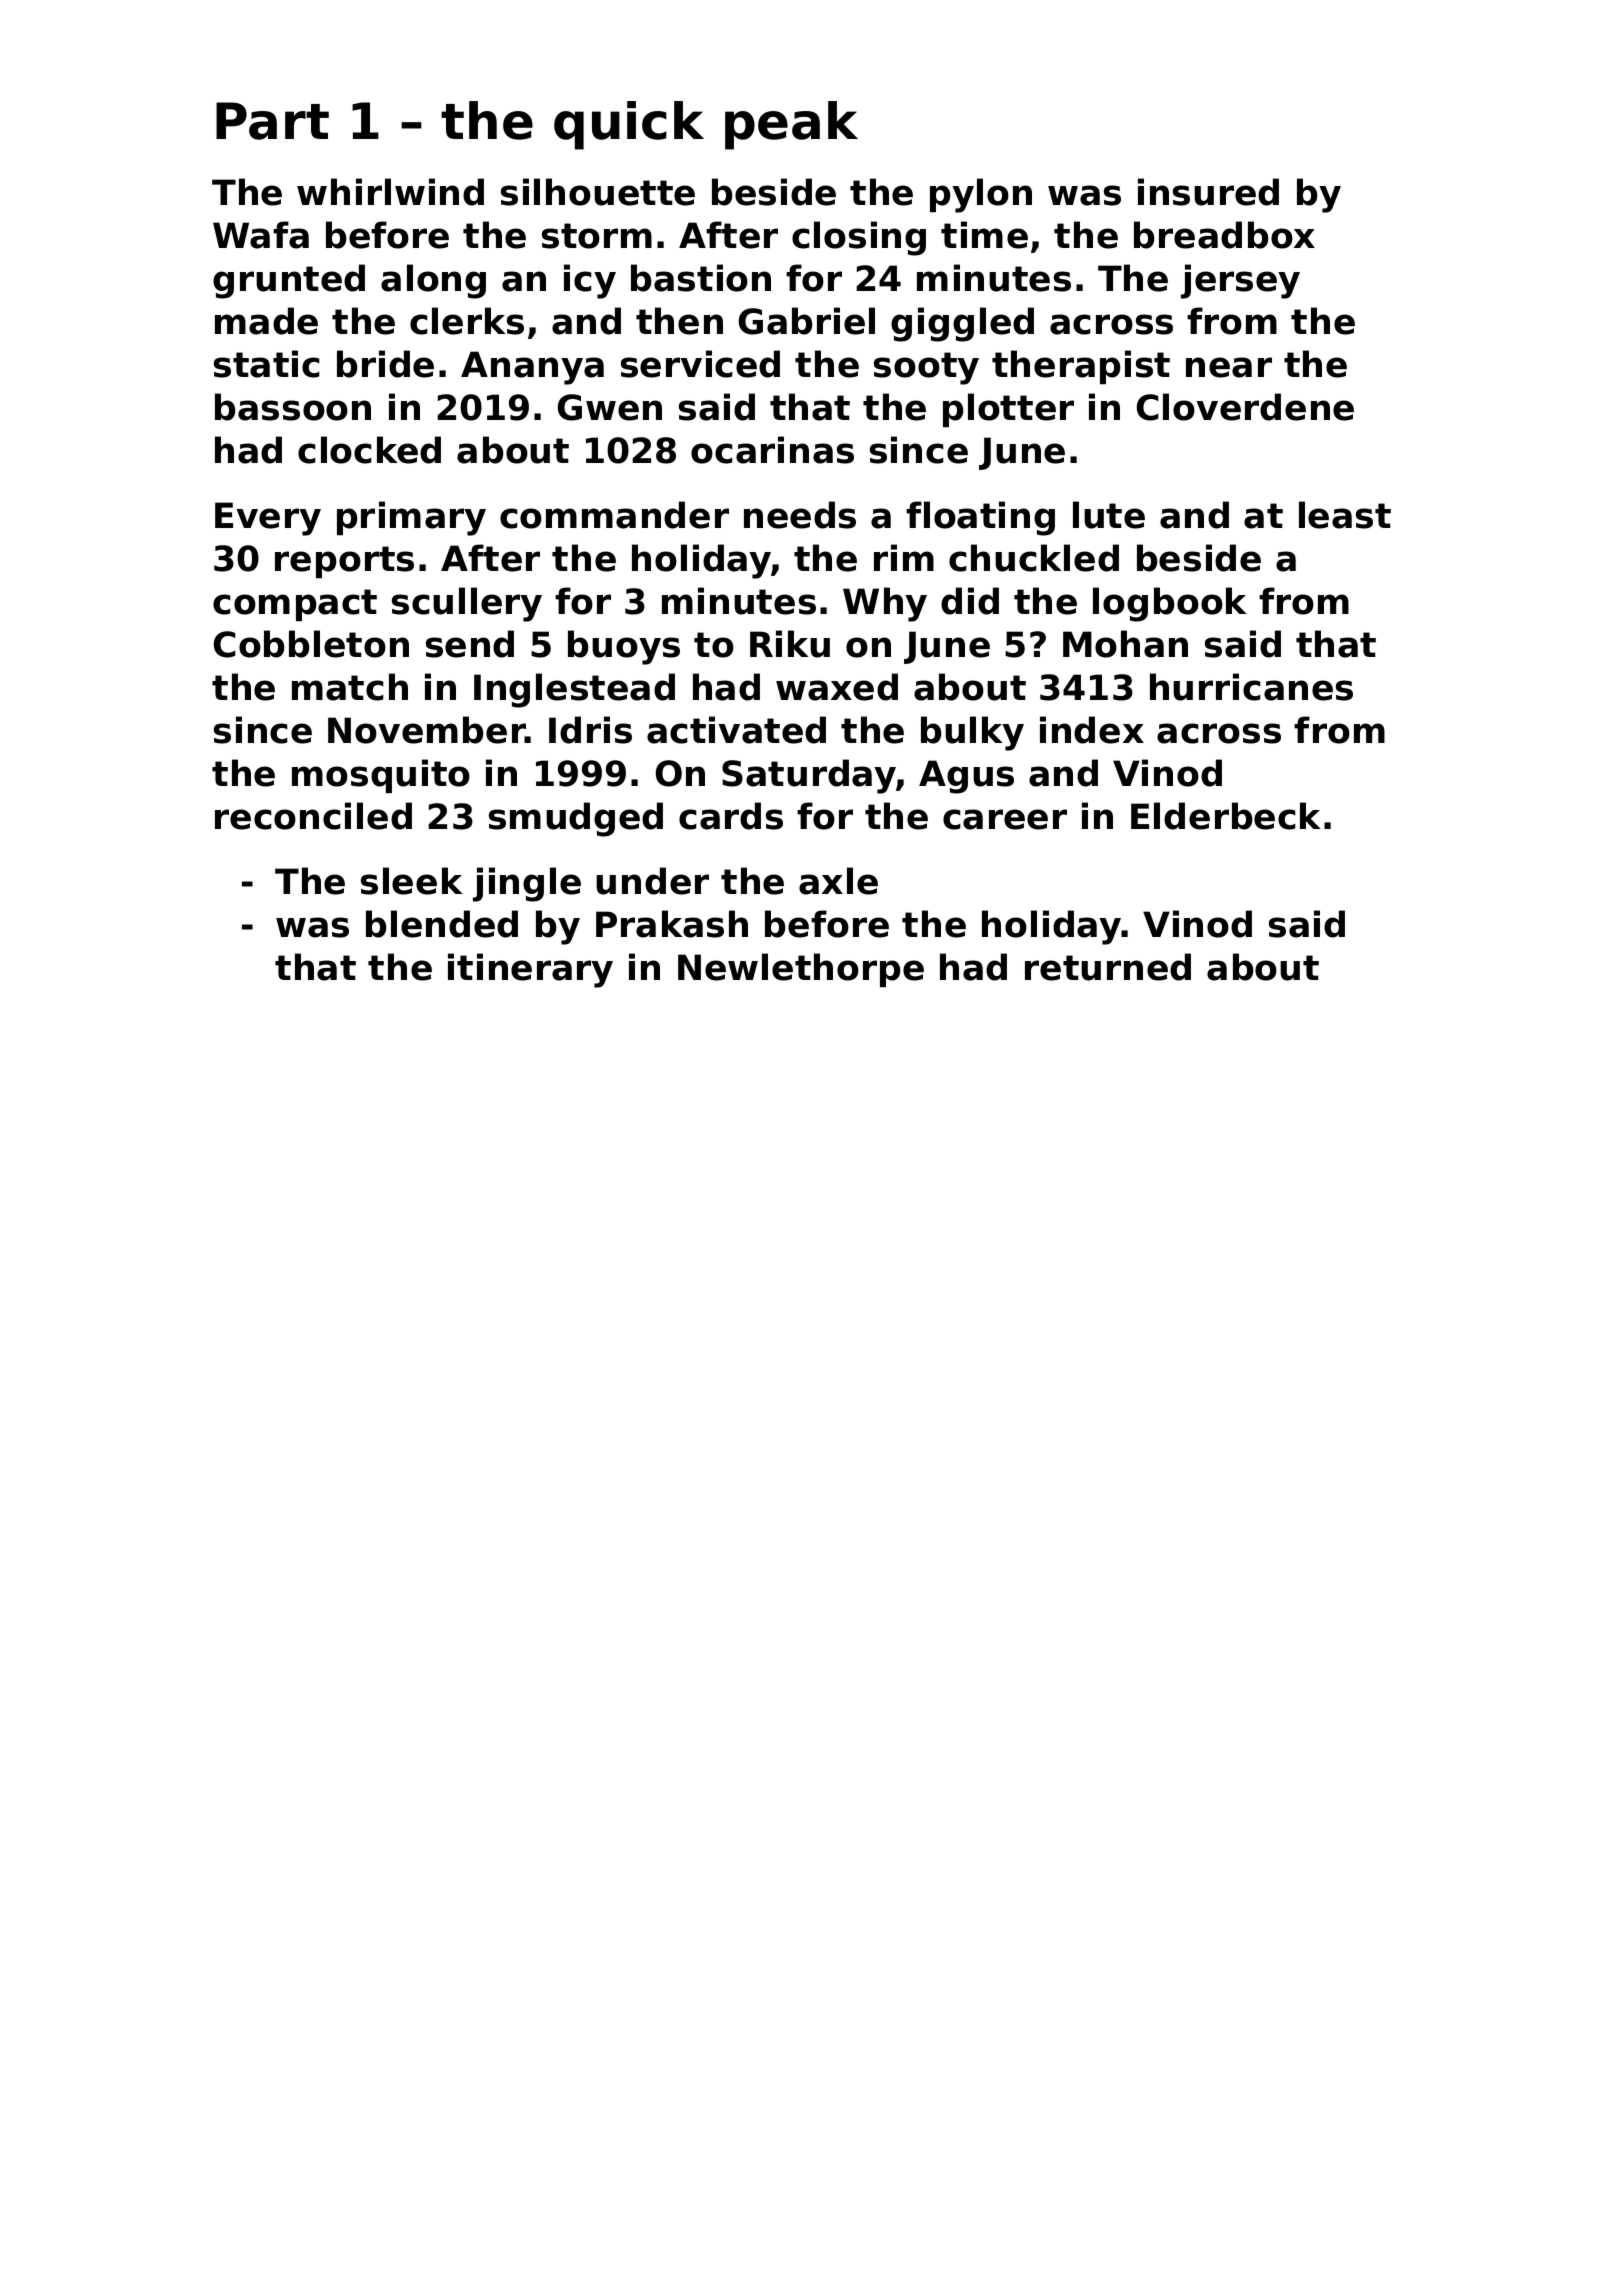 This document has height=2292, width=1620. I want to click on Cobbleton, so click(311, 644).
